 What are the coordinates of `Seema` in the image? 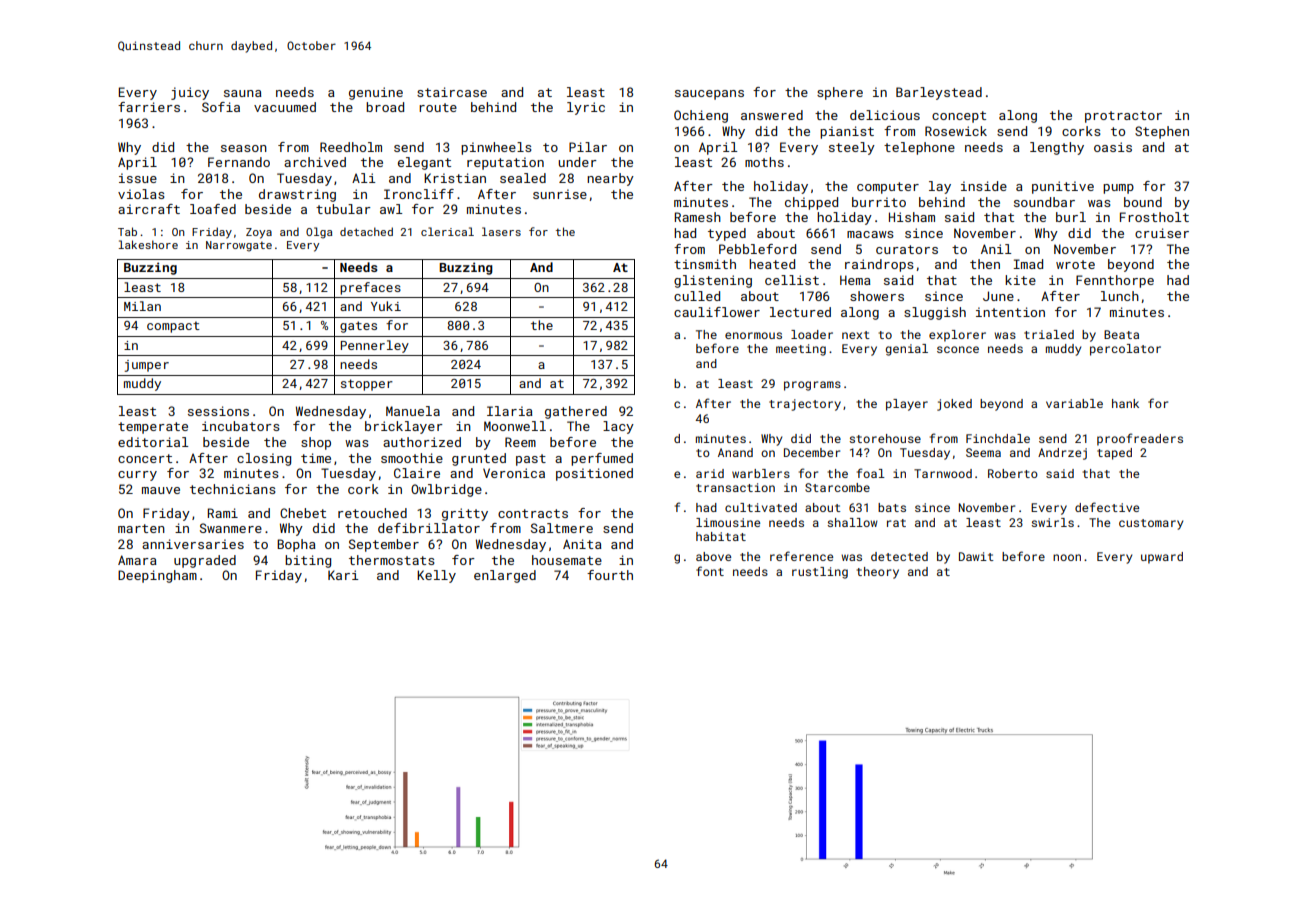 It's located at (983, 452).
